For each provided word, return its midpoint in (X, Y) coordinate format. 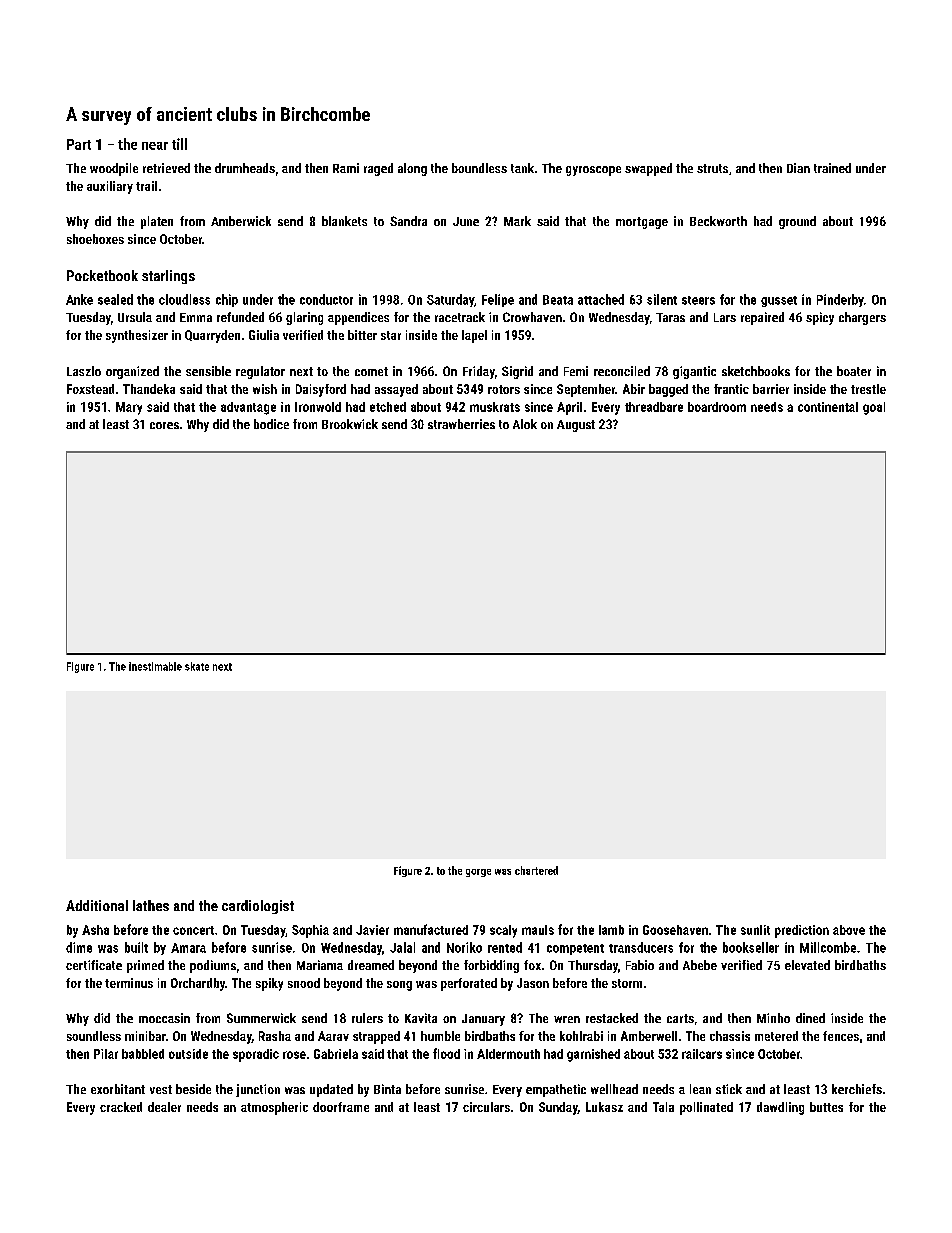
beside (193, 1089)
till (179, 144)
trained (832, 168)
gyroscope (593, 171)
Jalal (402, 947)
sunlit (755, 930)
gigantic (694, 372)
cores (164, 425)
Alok (525, 424)
